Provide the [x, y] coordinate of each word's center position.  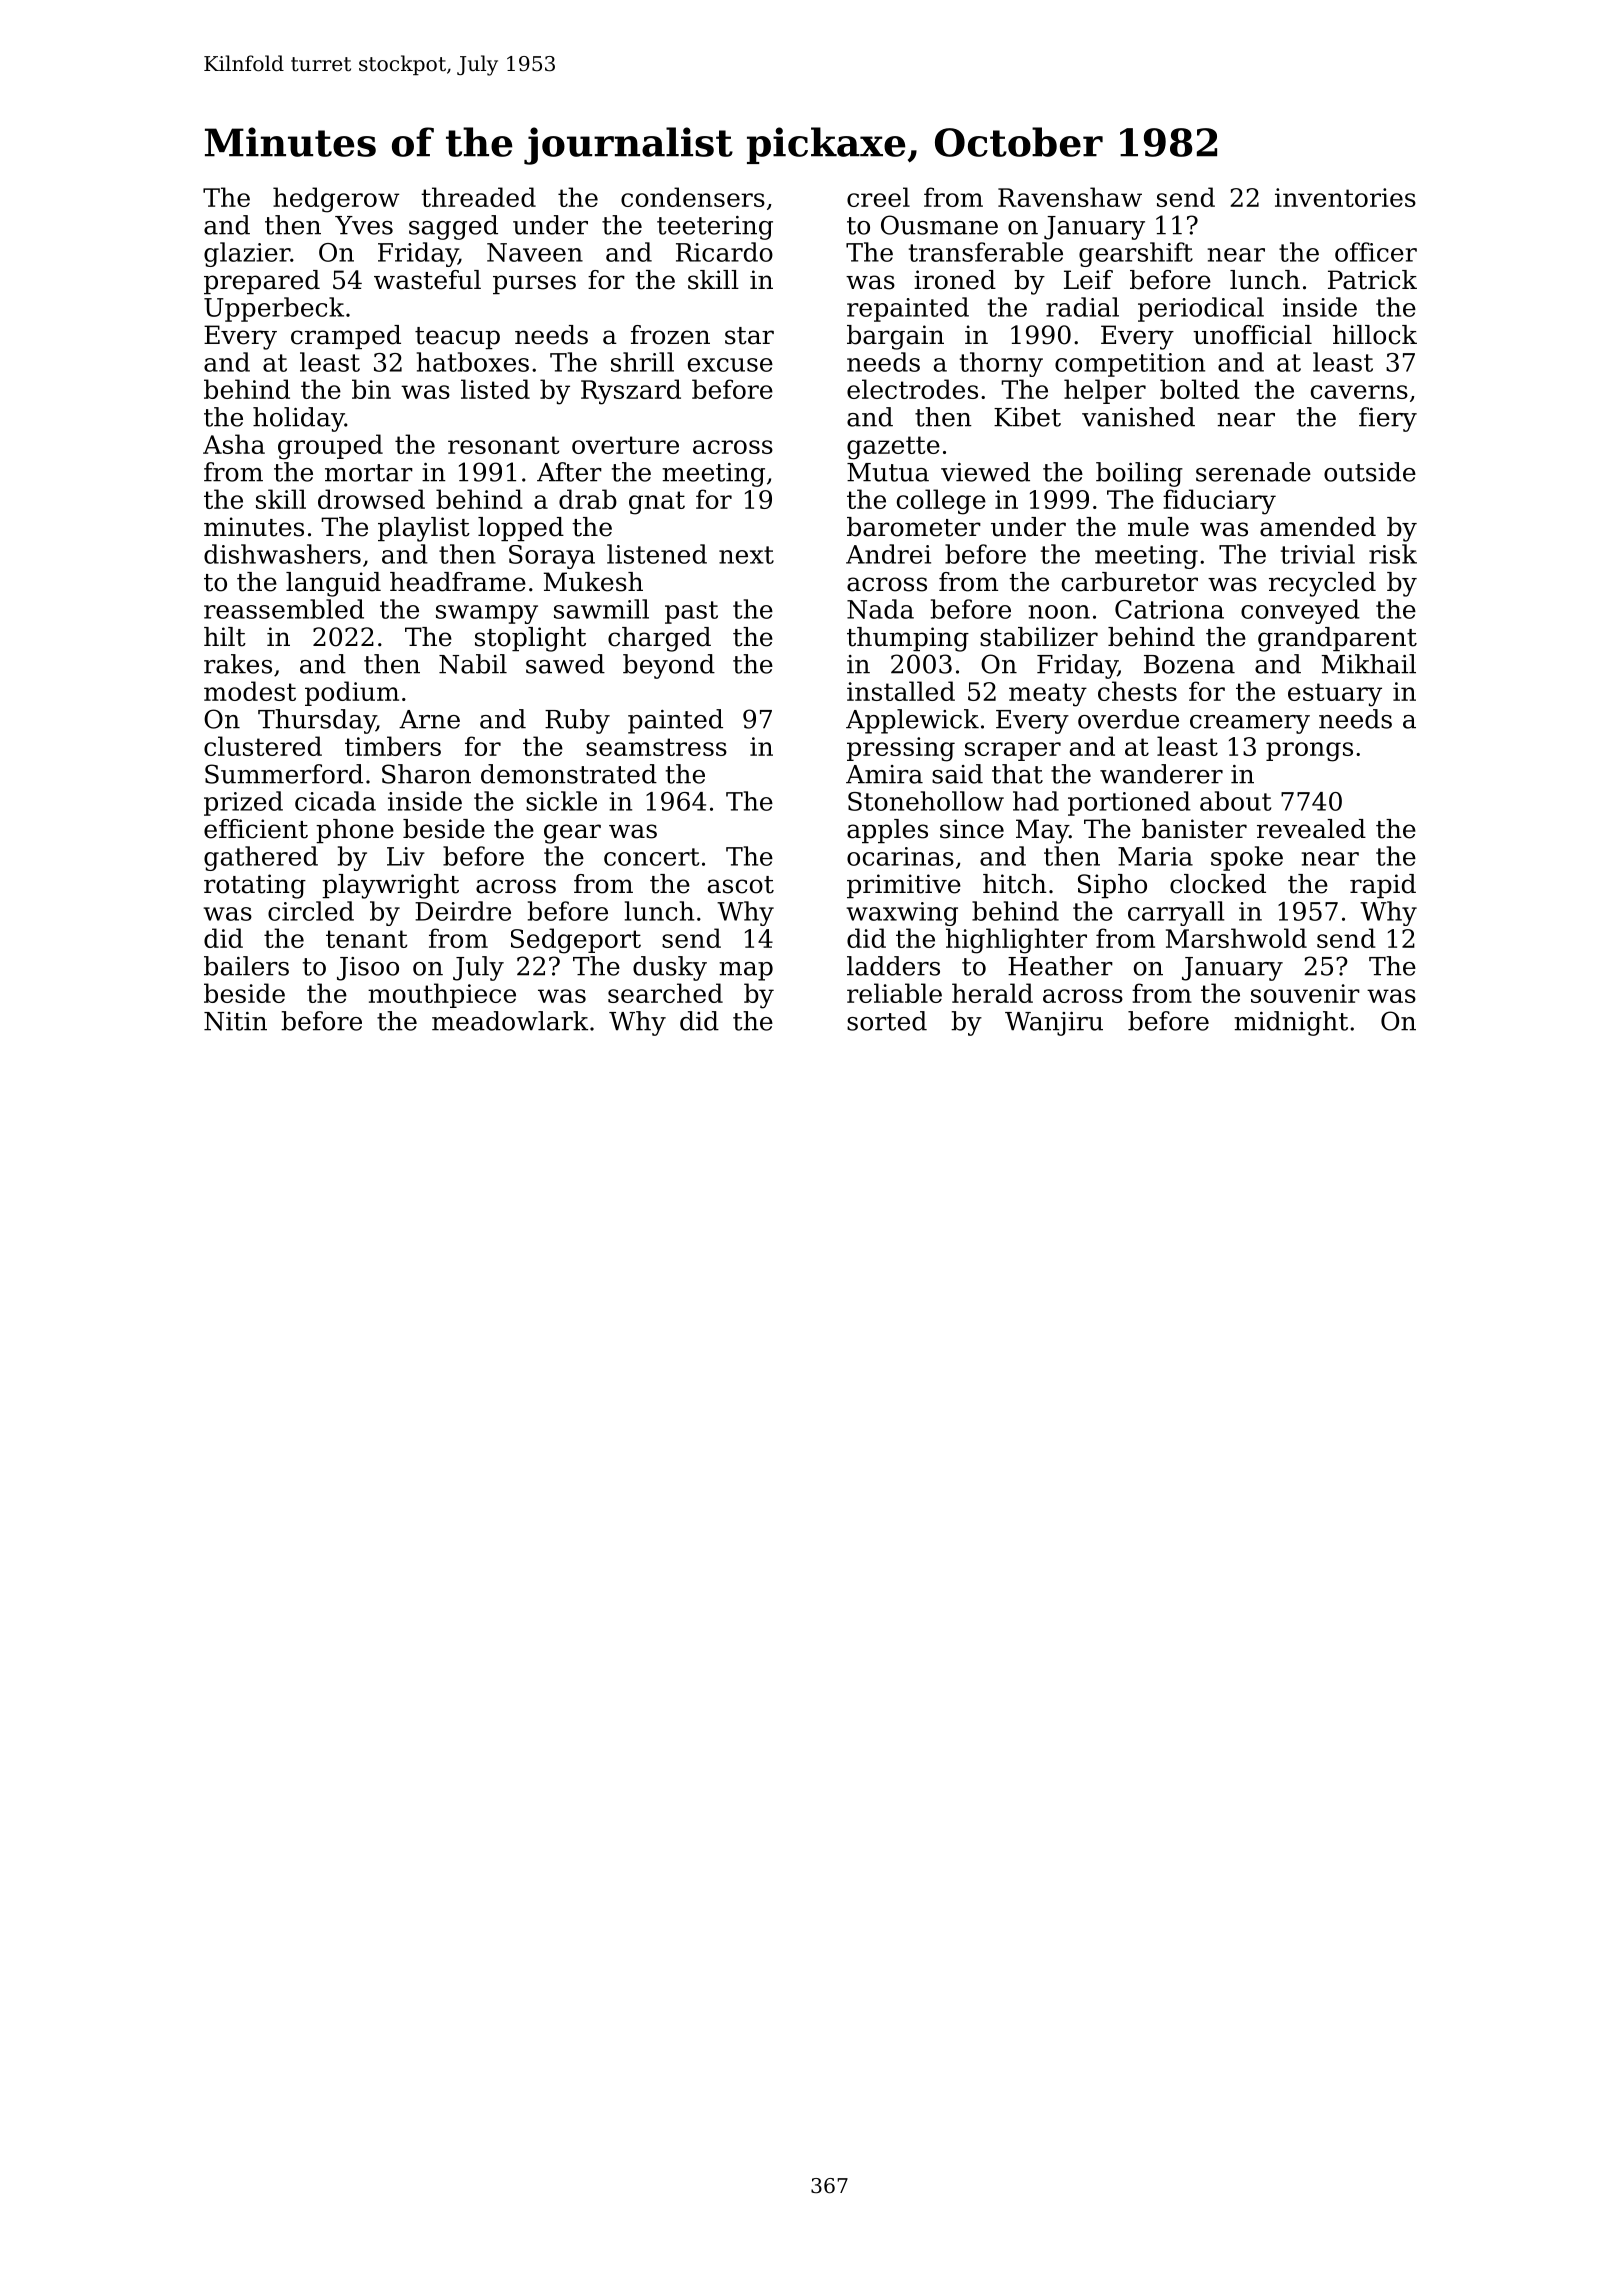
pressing [901, 749]
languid [333, 584]
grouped [330, 447]
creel [878, 197]
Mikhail [1368, 664]
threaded [478, 197]
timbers [393, 746]
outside [1370, 472]
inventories [1345, 197]
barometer [914, 527]
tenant [367, 939]
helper [1105, 391]
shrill [642, 362]
